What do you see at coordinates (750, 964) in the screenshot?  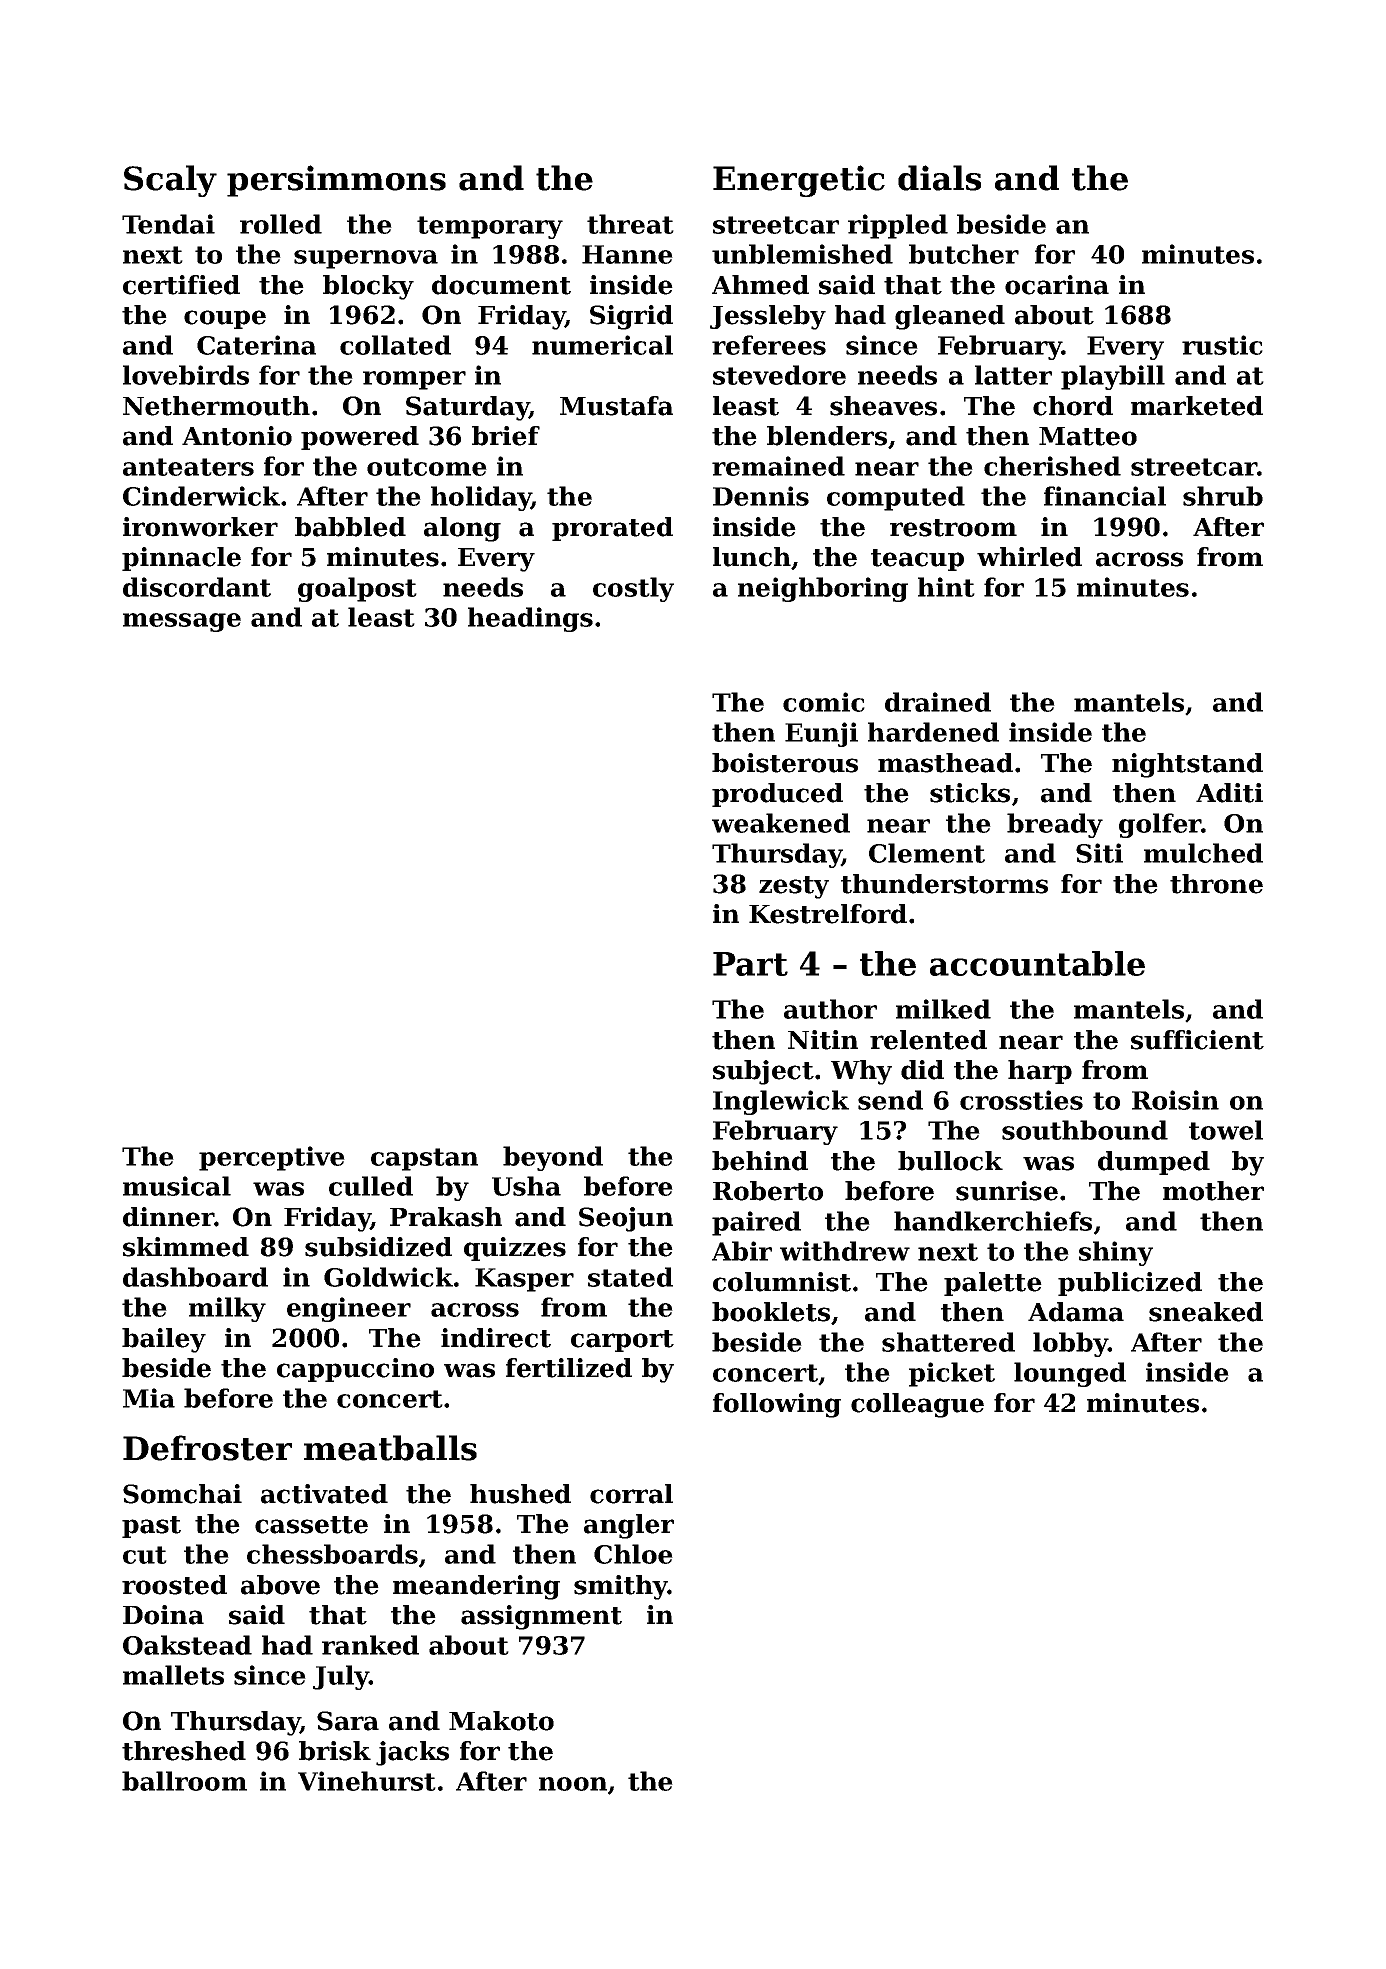 I see `Part` at bounding box center [750, 964].
